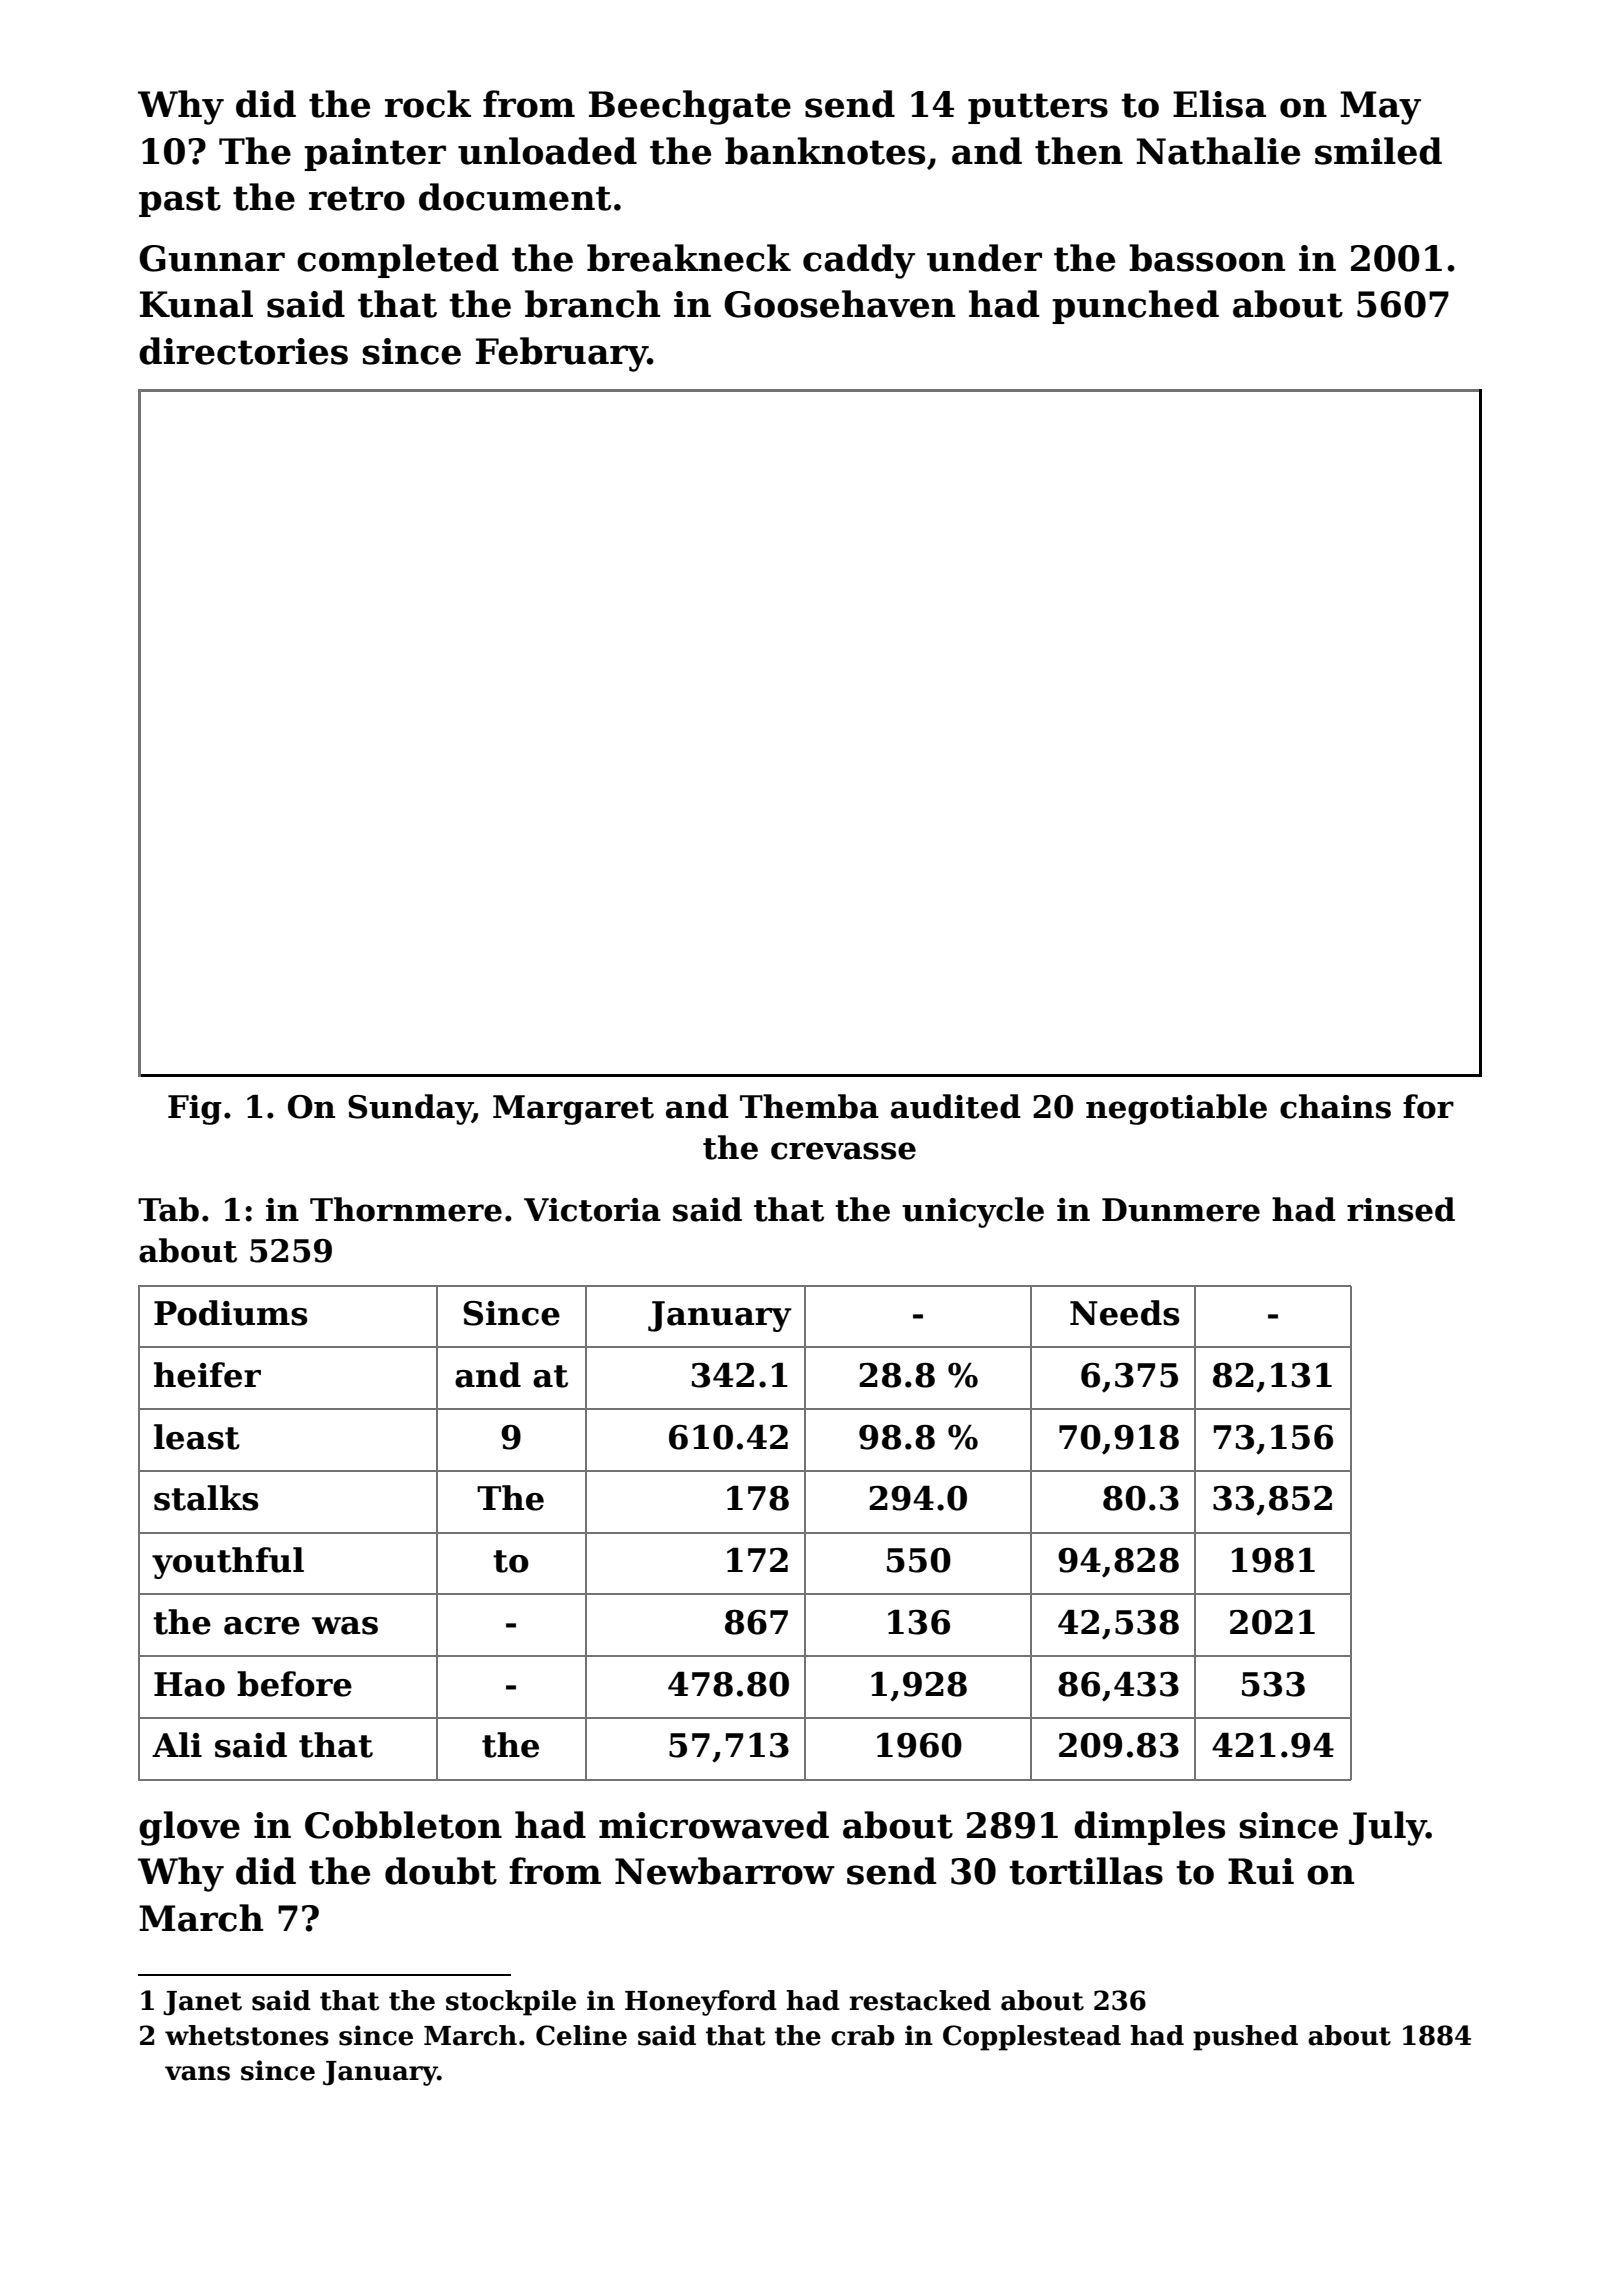 The image size is (1620, 2292). Describe the element at coordinates (1135, 307) in the page. I see `punched` at that location.
